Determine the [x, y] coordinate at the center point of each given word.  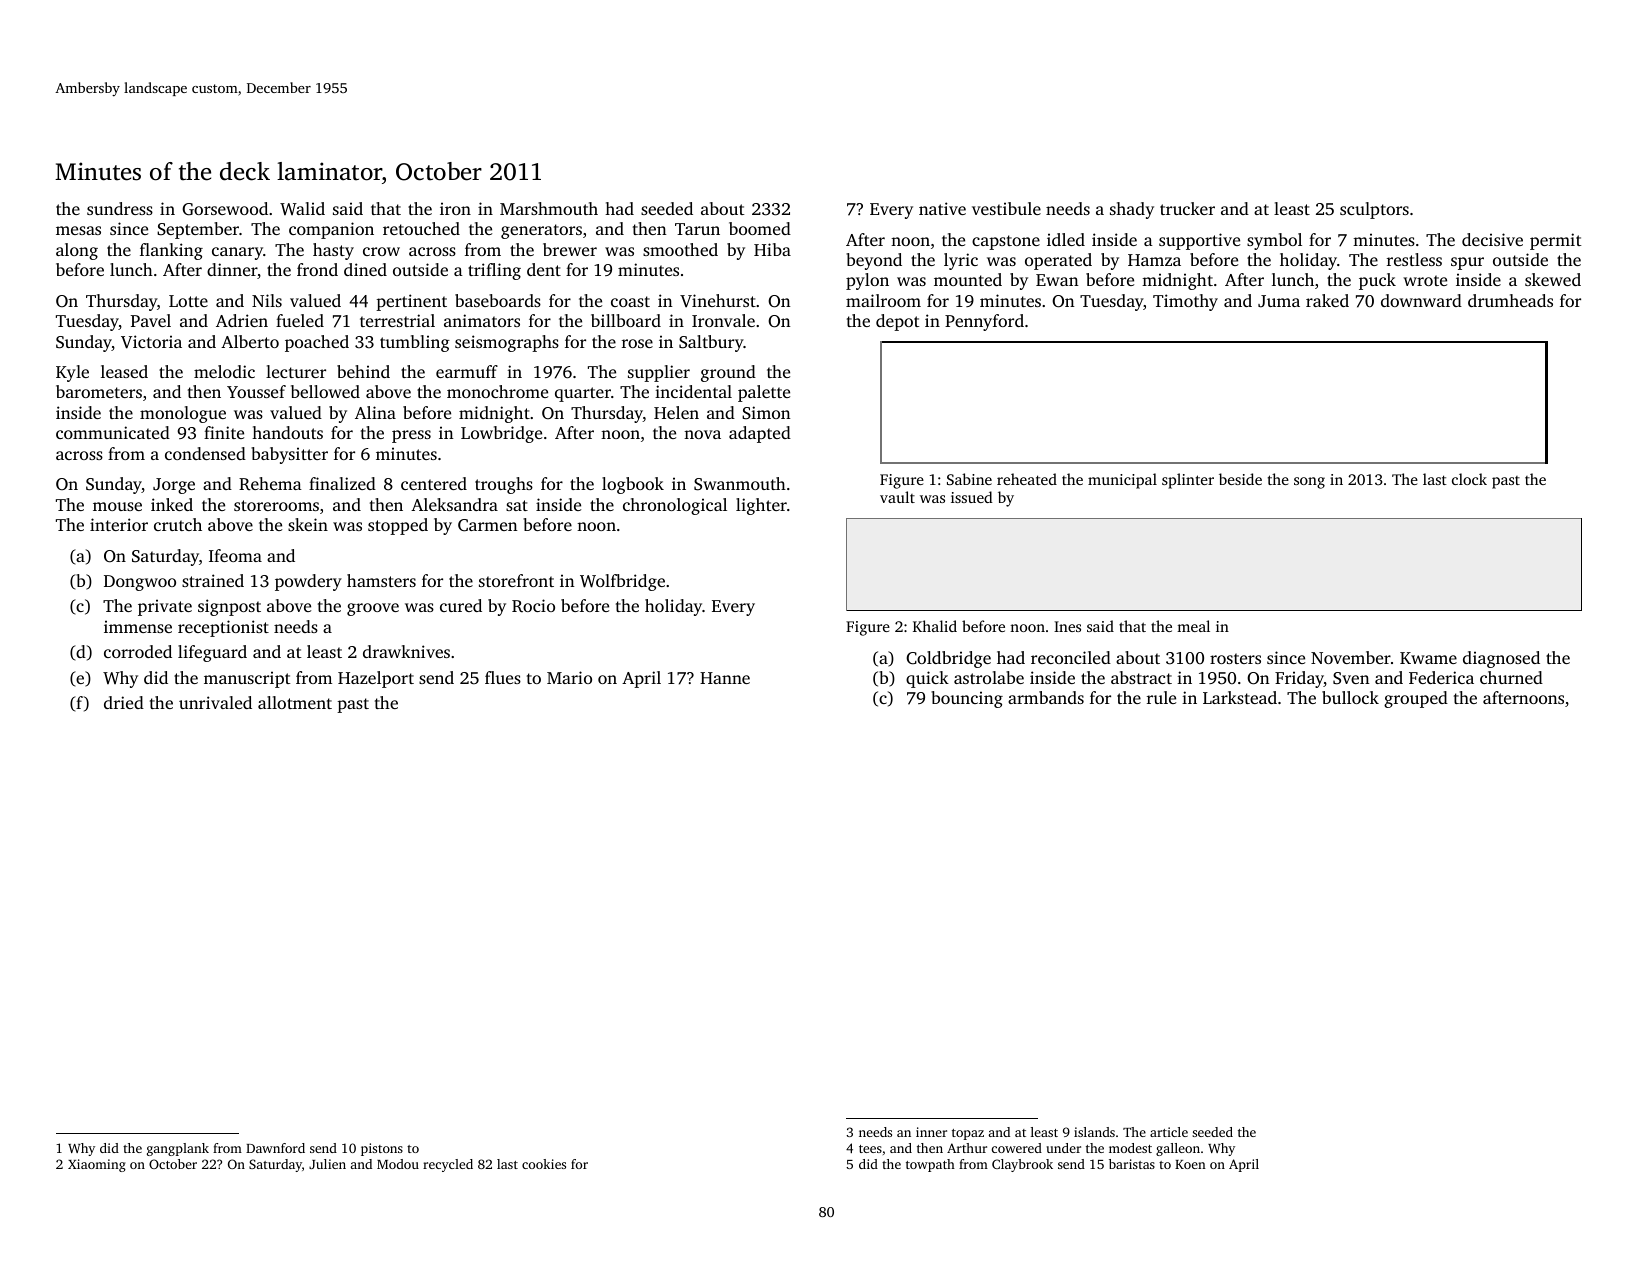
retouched [421, 228]
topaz [968, 1134]
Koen [1190, 1164]
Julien [327, 1164]
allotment [295, 702]
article [1169, 1132]
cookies [544, 1164]
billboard [626, 320]
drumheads [1510, 300]
